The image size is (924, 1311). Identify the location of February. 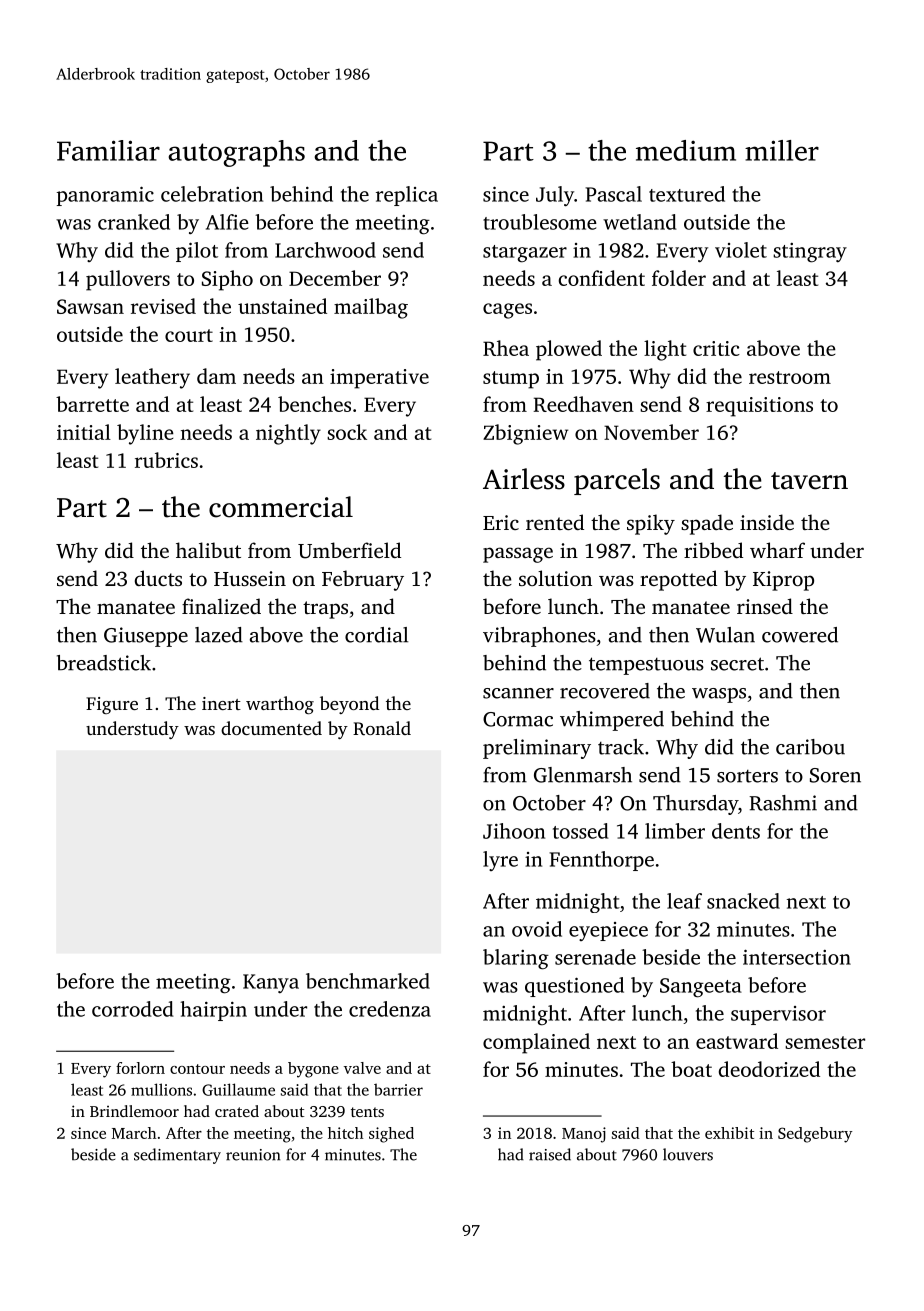
(363, 580).
